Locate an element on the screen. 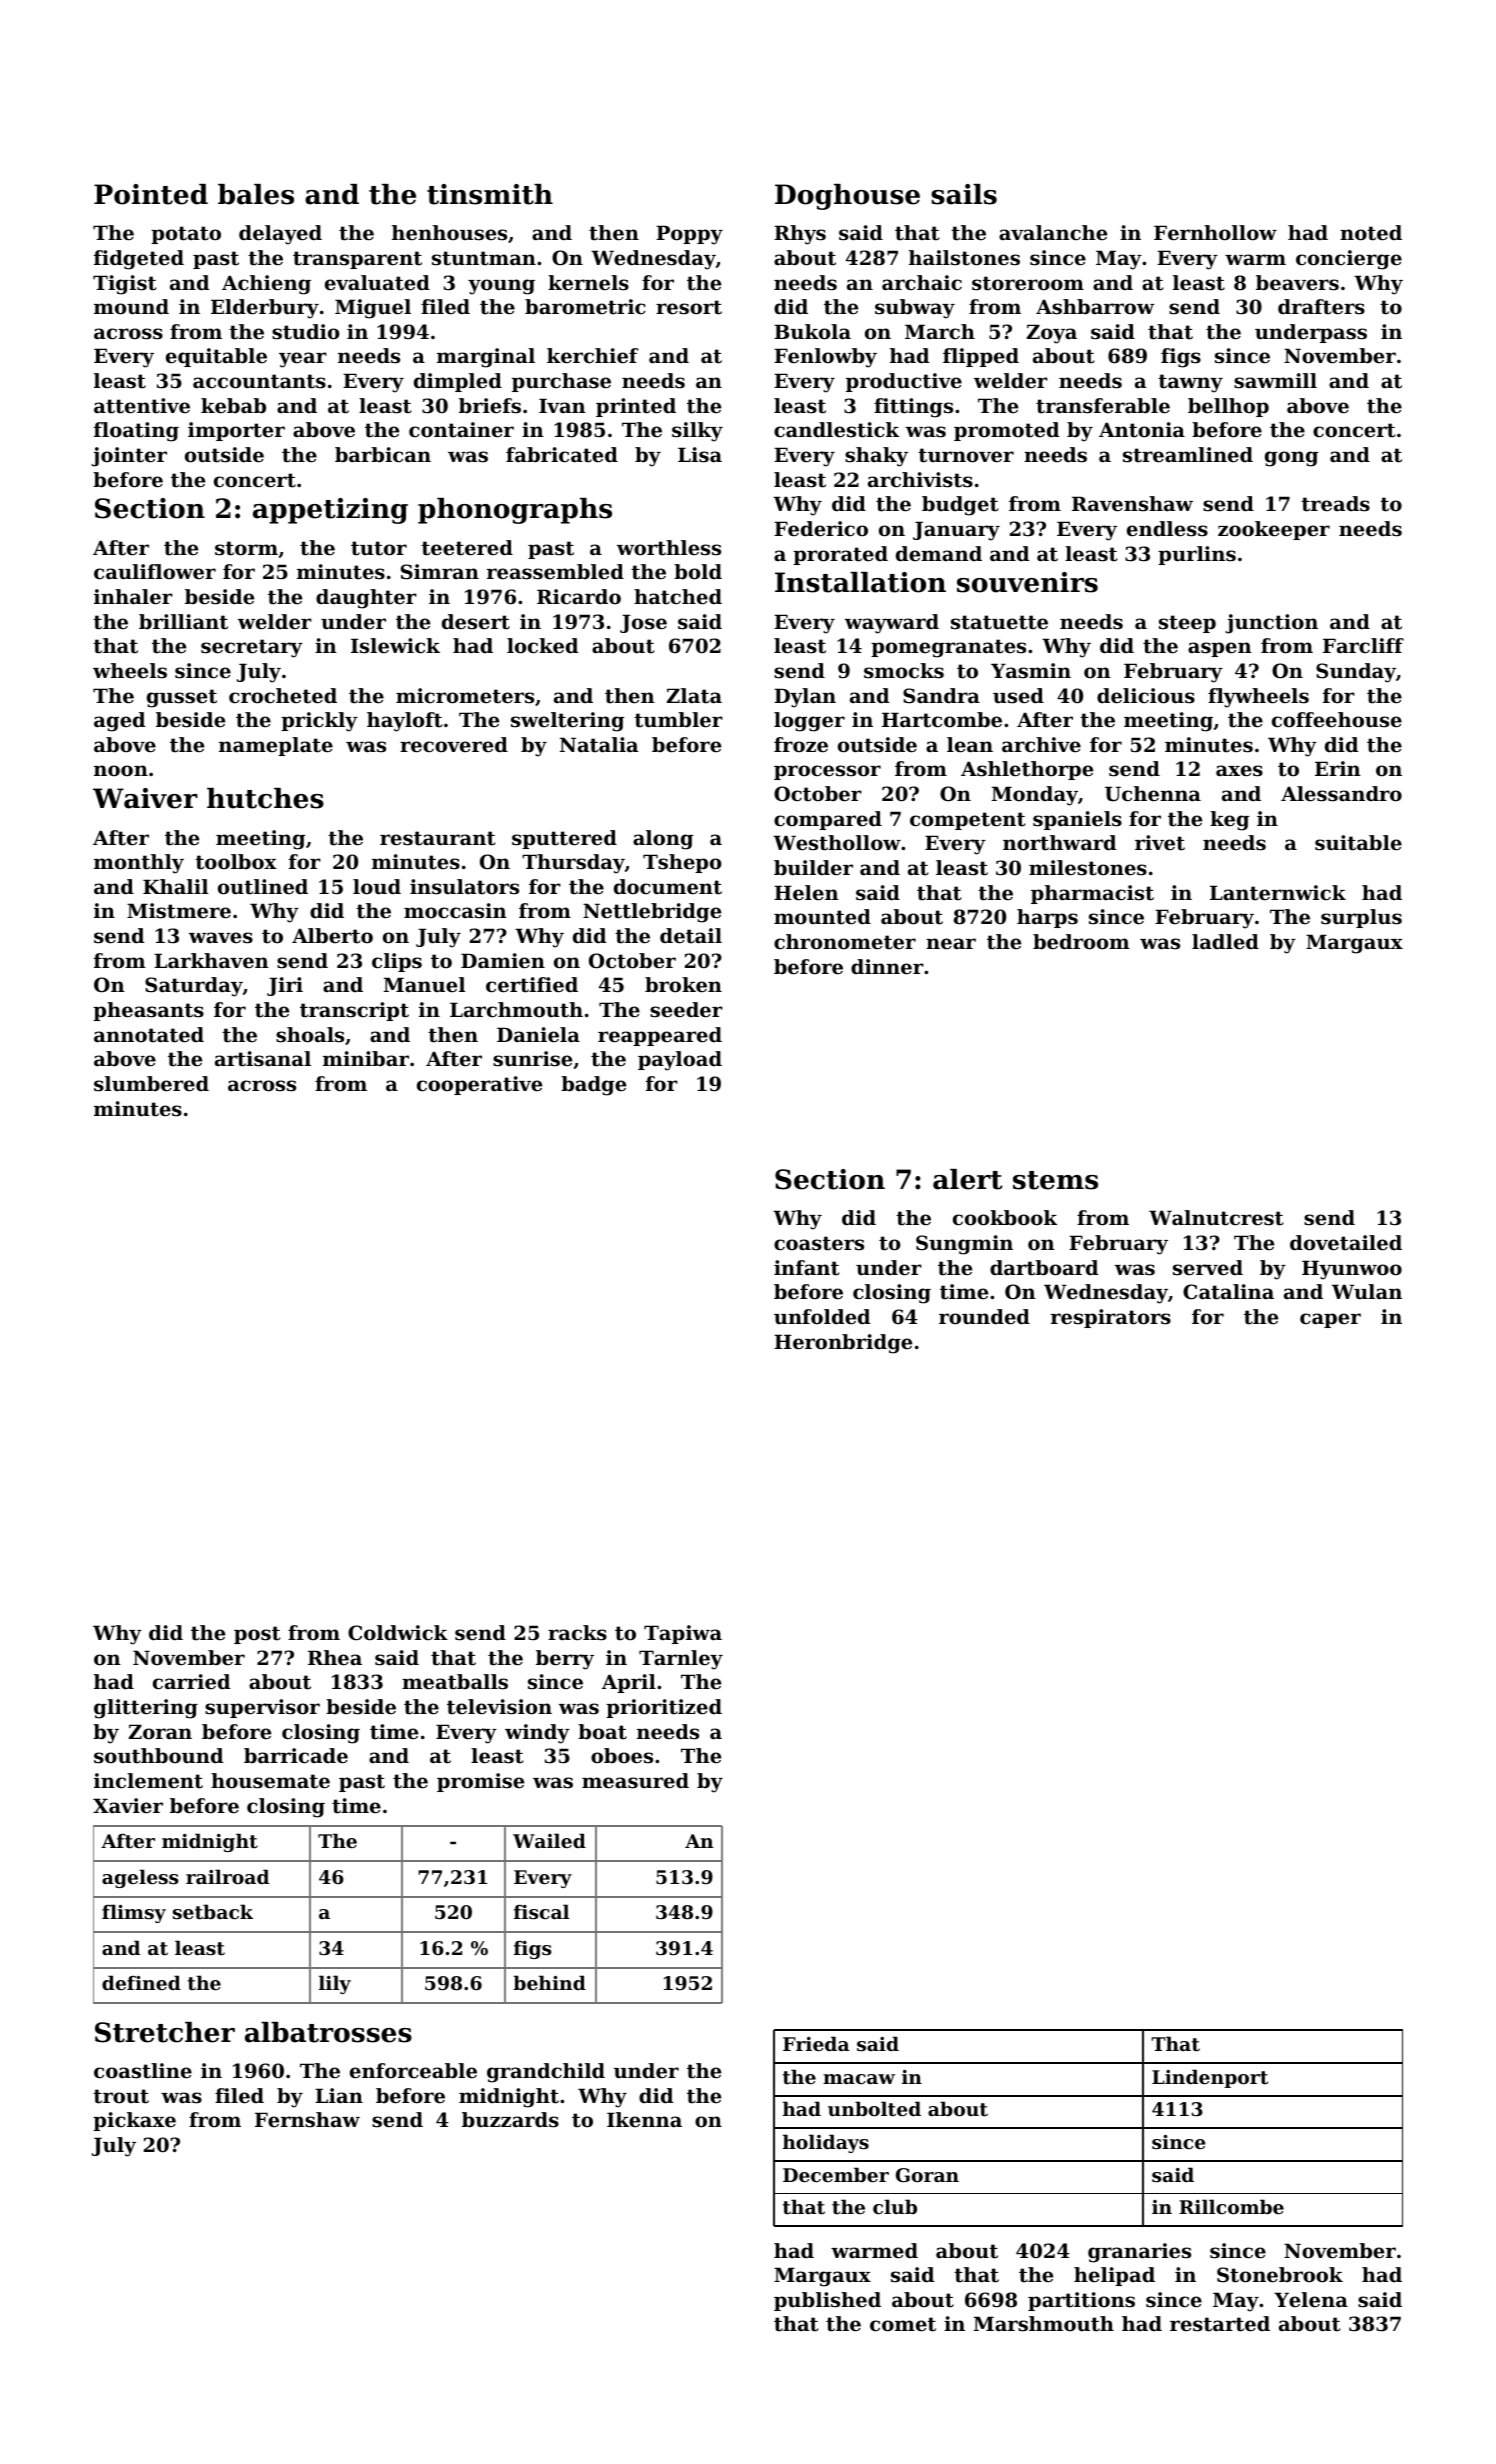 This screenshot has height=2464, width=1496. Tarnley is located at coordinates (681, 1660).
